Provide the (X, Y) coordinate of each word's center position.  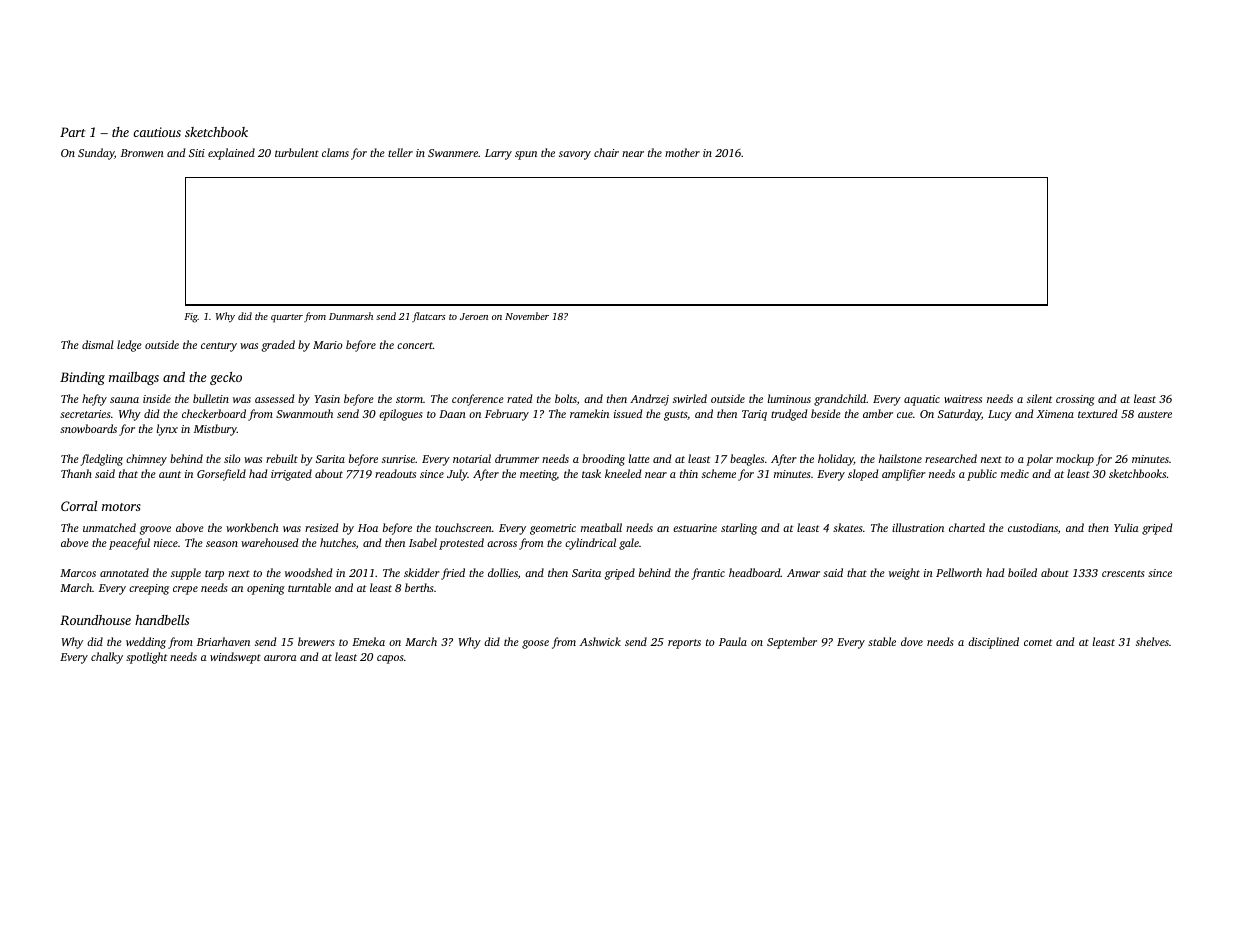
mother (682, 152)
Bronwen (142, 153)
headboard (755, 572)
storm (409, 399)
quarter (287, 318)
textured (1097, 413)
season (222, 544)
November (527, 316)
